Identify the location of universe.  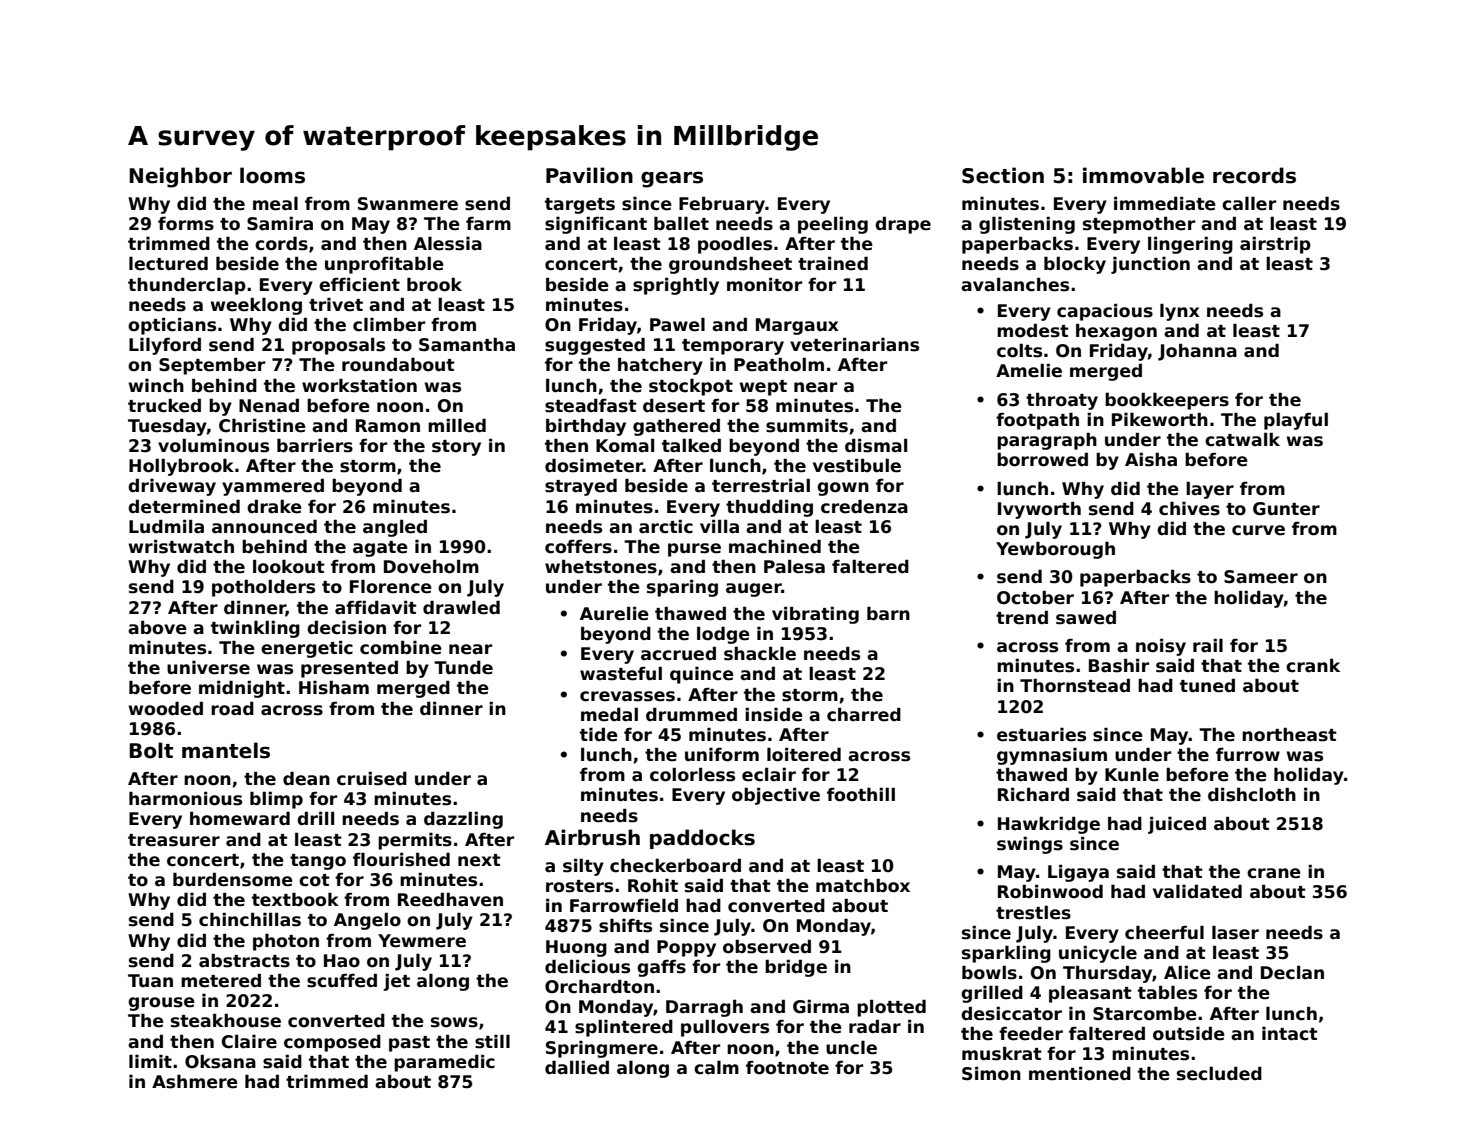
(208, 667).
